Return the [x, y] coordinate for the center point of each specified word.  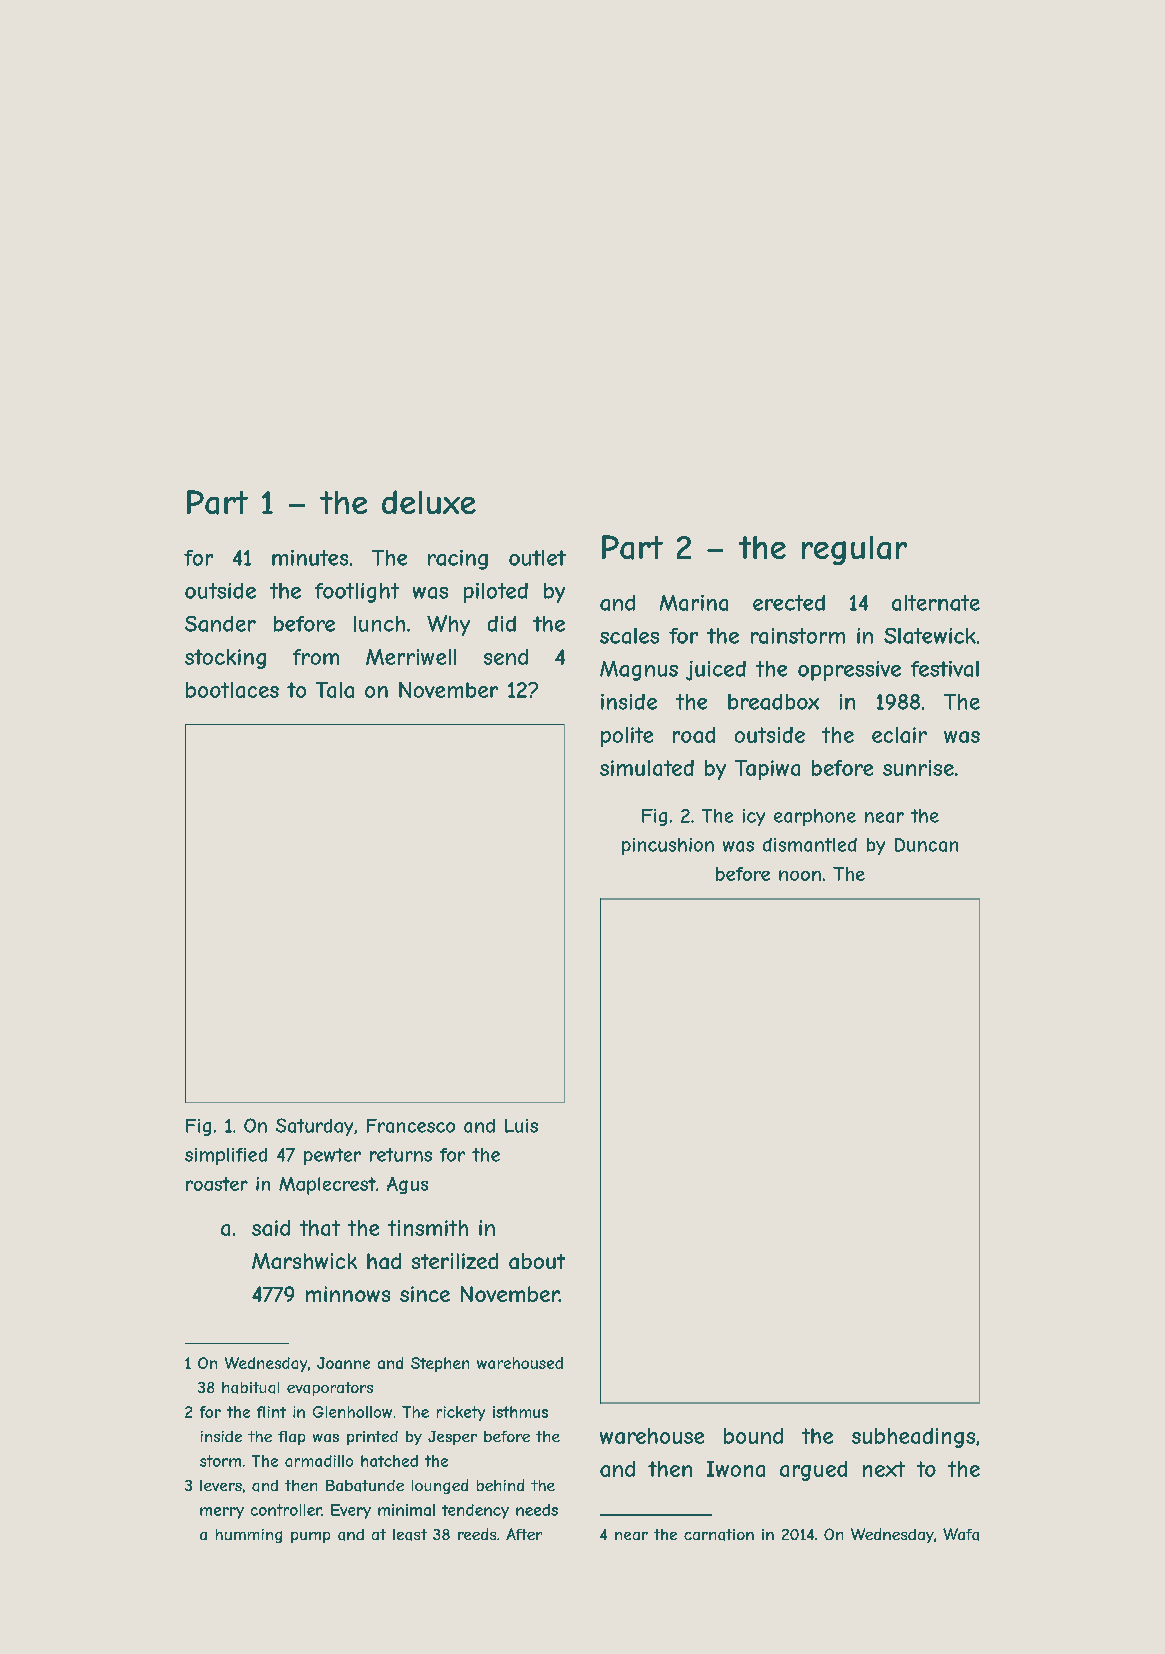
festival [945, 669]
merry [222, 1513]
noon [800, 875]
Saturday [314, 1127]
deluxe [429, 502]
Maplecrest [327, 1186]
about [537, 1261]
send [506, 657]
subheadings [913, 1438]
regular [854, 550]
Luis [521, 1126]
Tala [335, 690]
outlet [537, 558]
